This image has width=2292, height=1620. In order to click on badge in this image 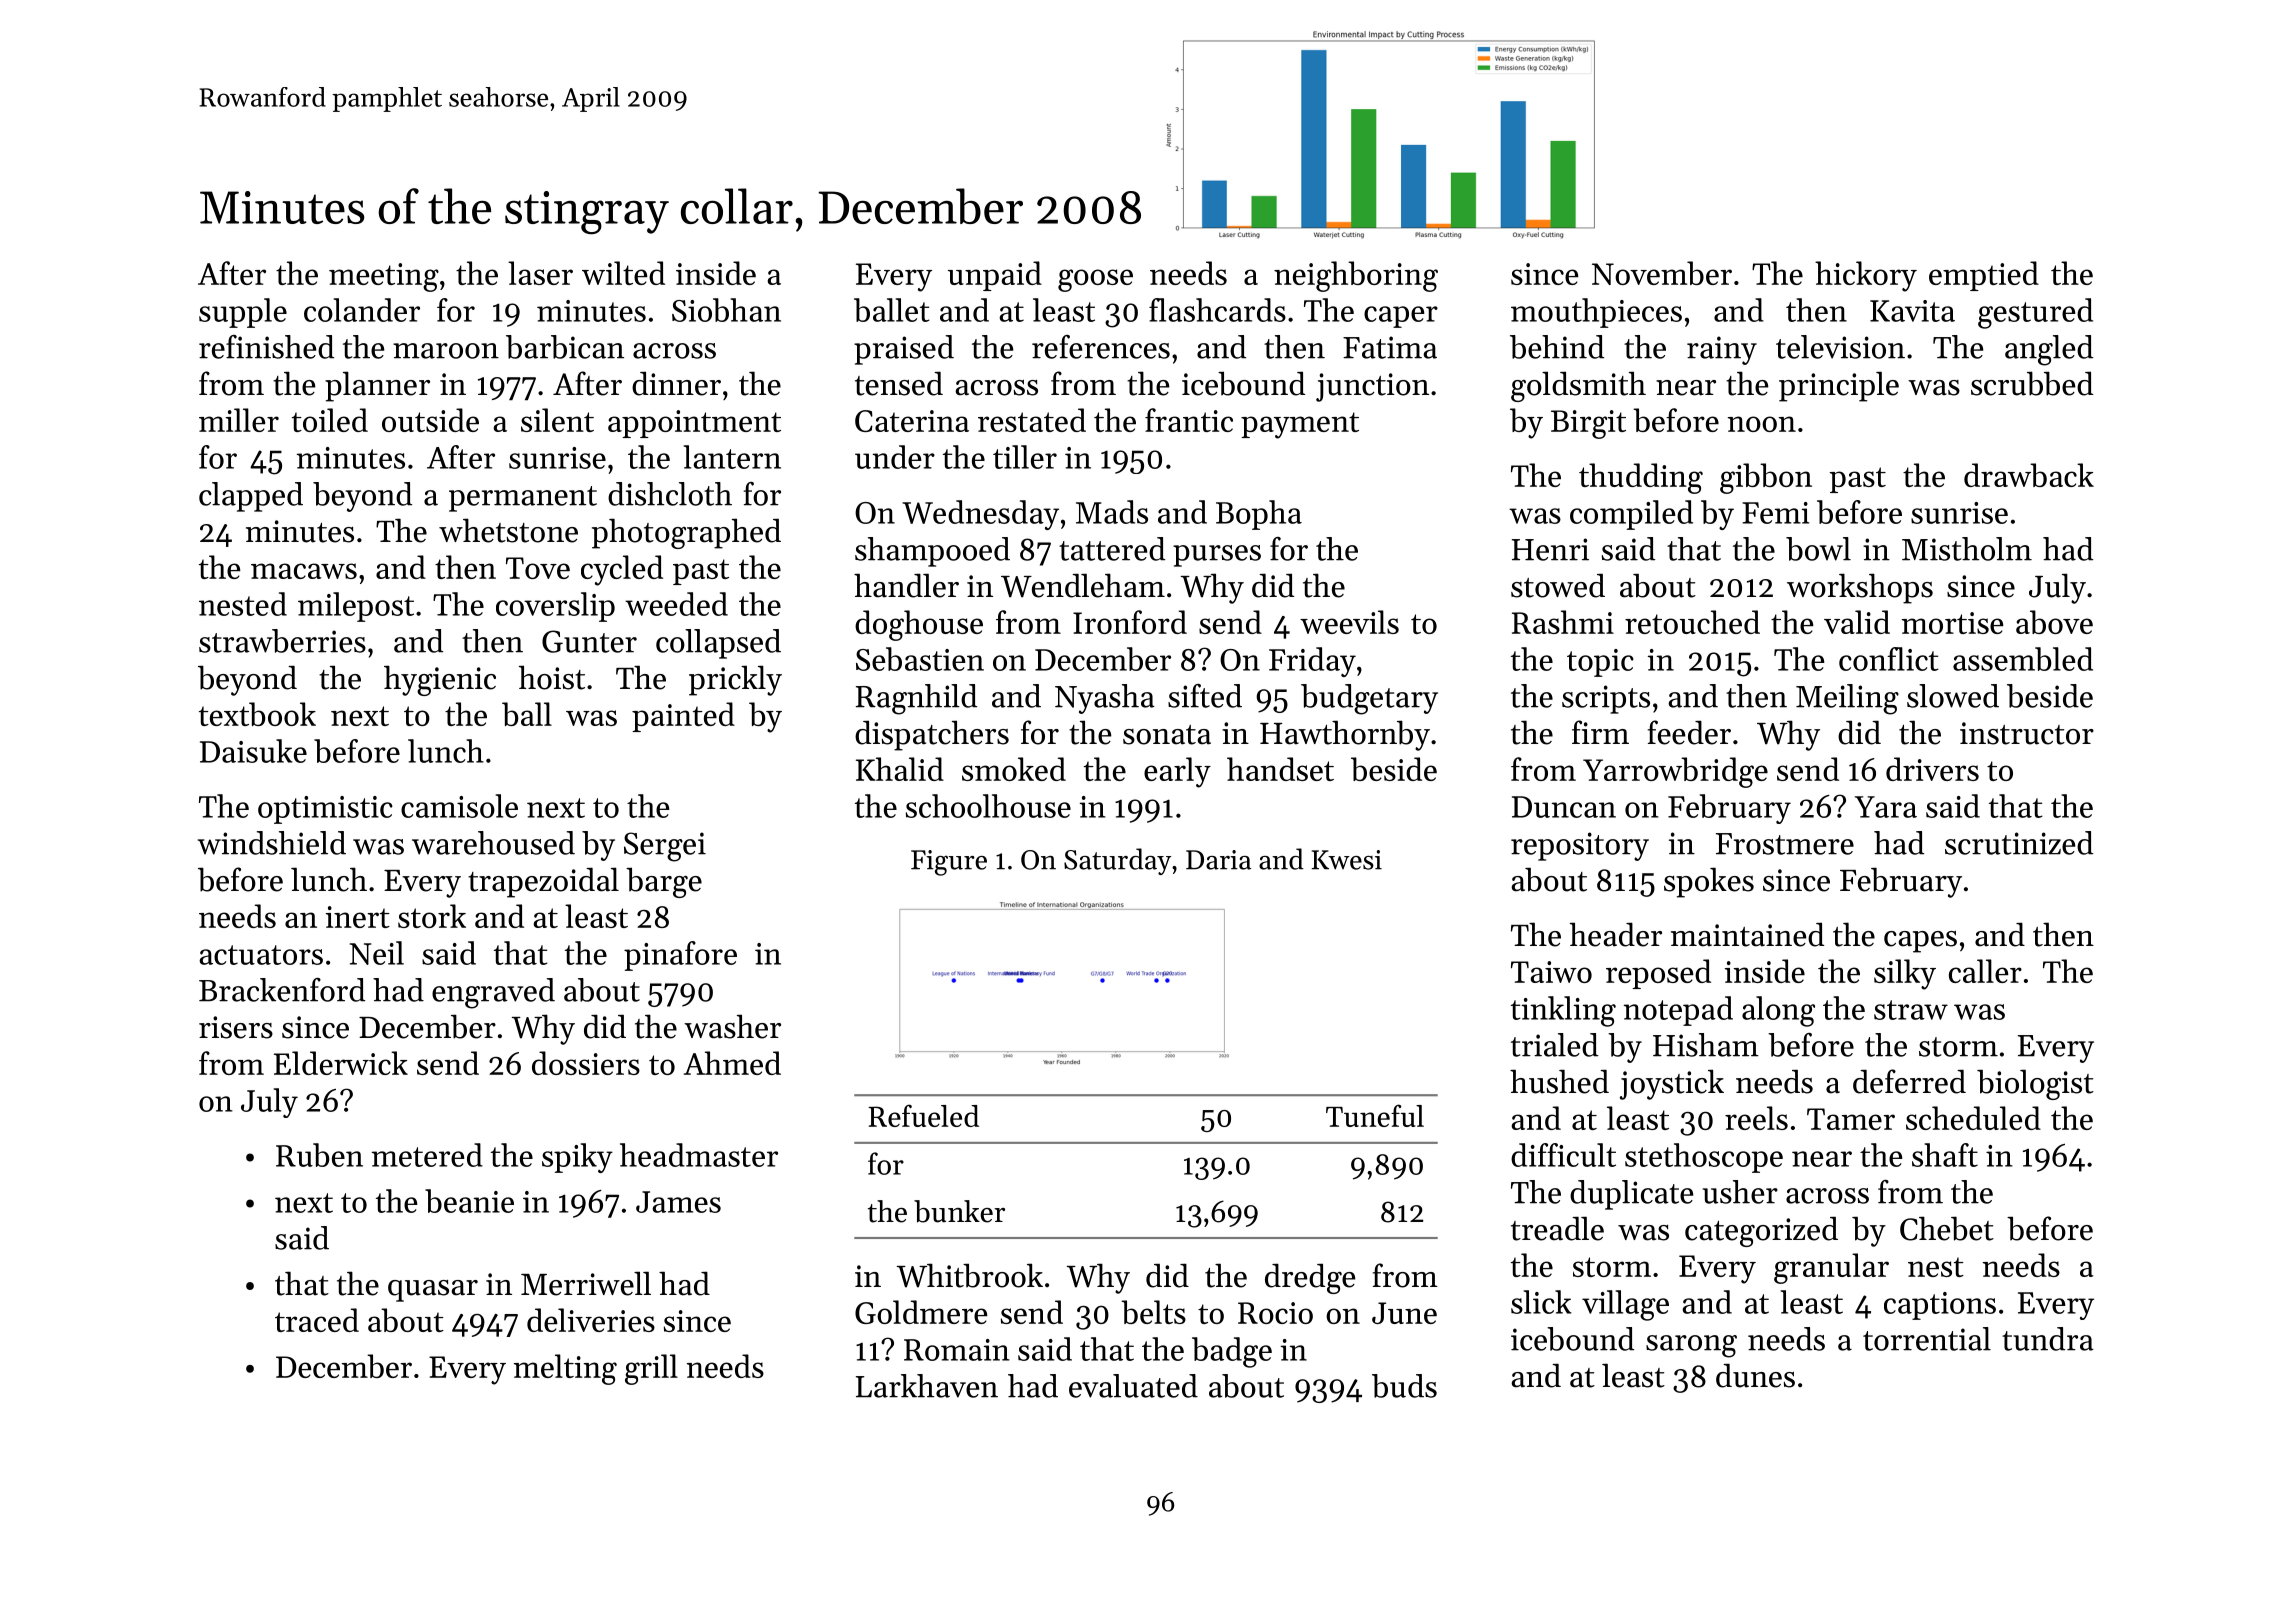, I will do `click(1232, 1352)`.
